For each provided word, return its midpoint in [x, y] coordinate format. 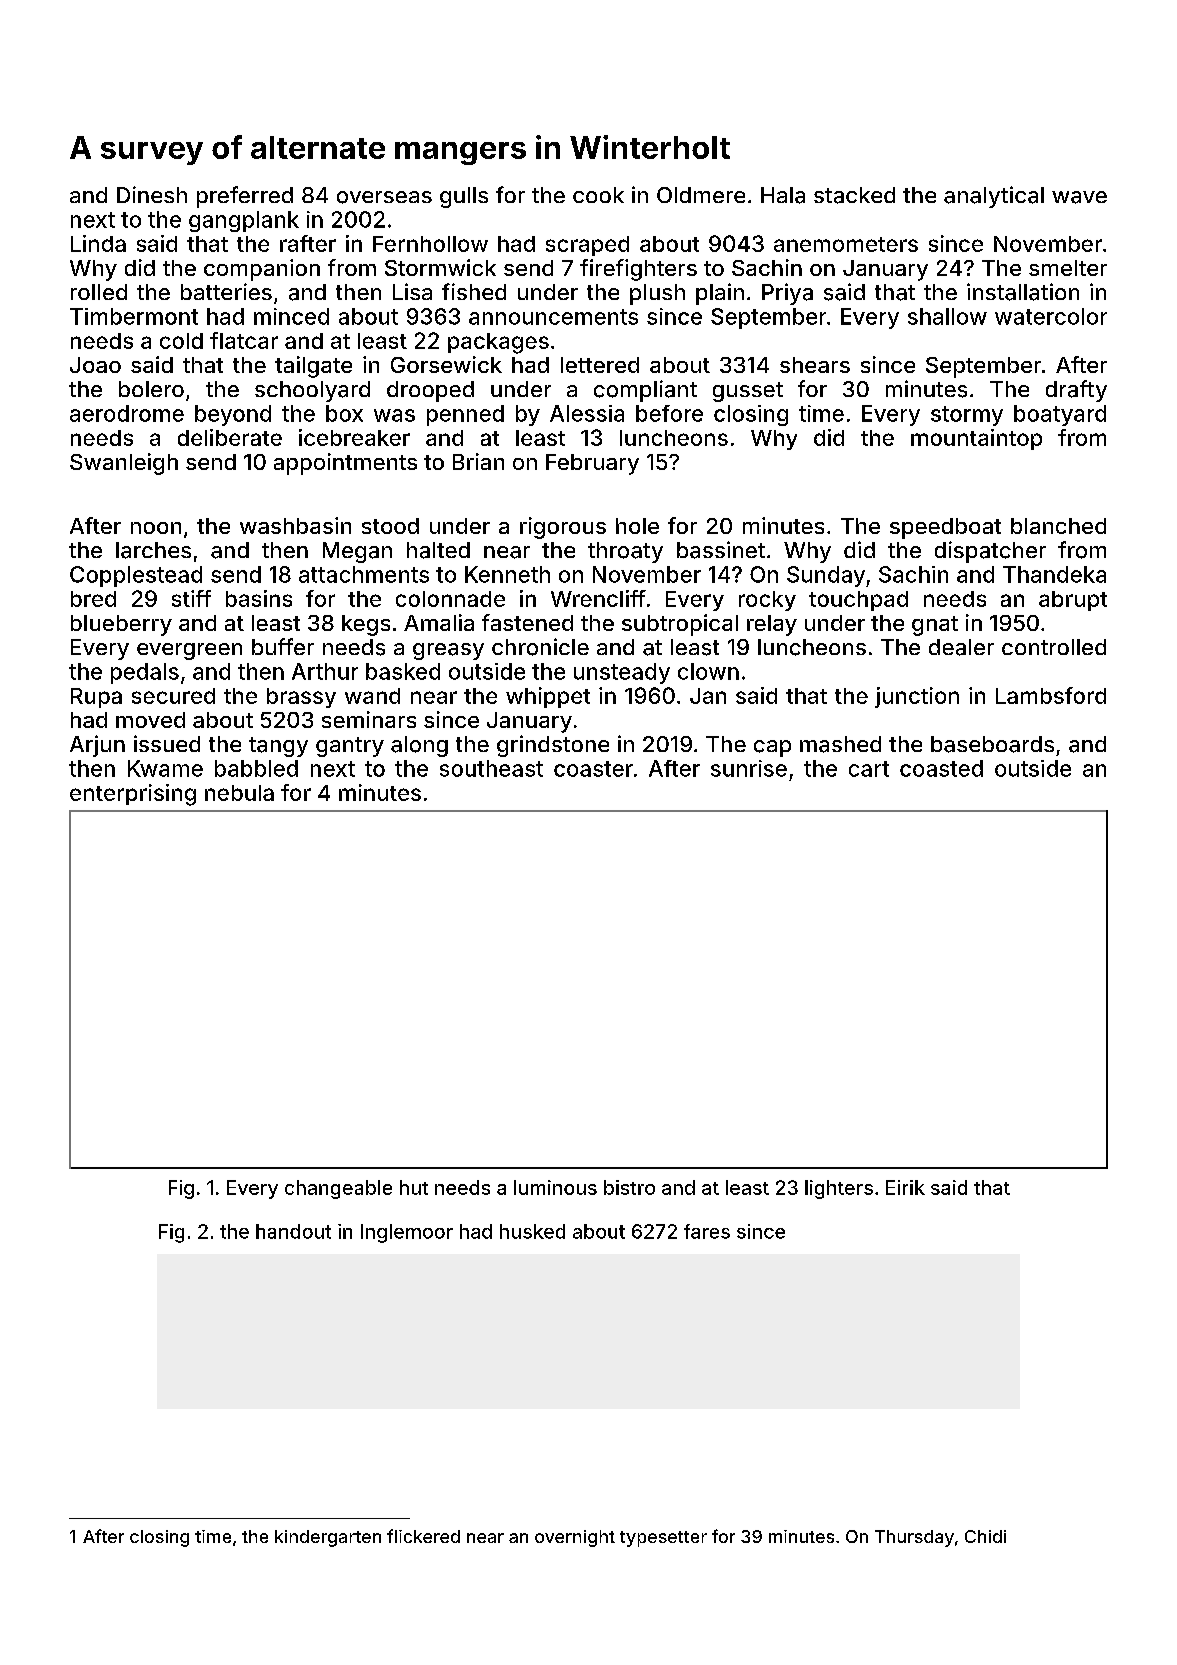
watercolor [1051, 316]
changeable [338, 1189]
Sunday [826, 576]
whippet [548, 697]
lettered [600, 365]
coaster [593, 769]
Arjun [97, 746]
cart [869, 769]
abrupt [1073, 601]
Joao [95, 365]
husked [532, 1231]
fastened [527, 622]
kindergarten [328, 1538]
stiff [191, 598]
